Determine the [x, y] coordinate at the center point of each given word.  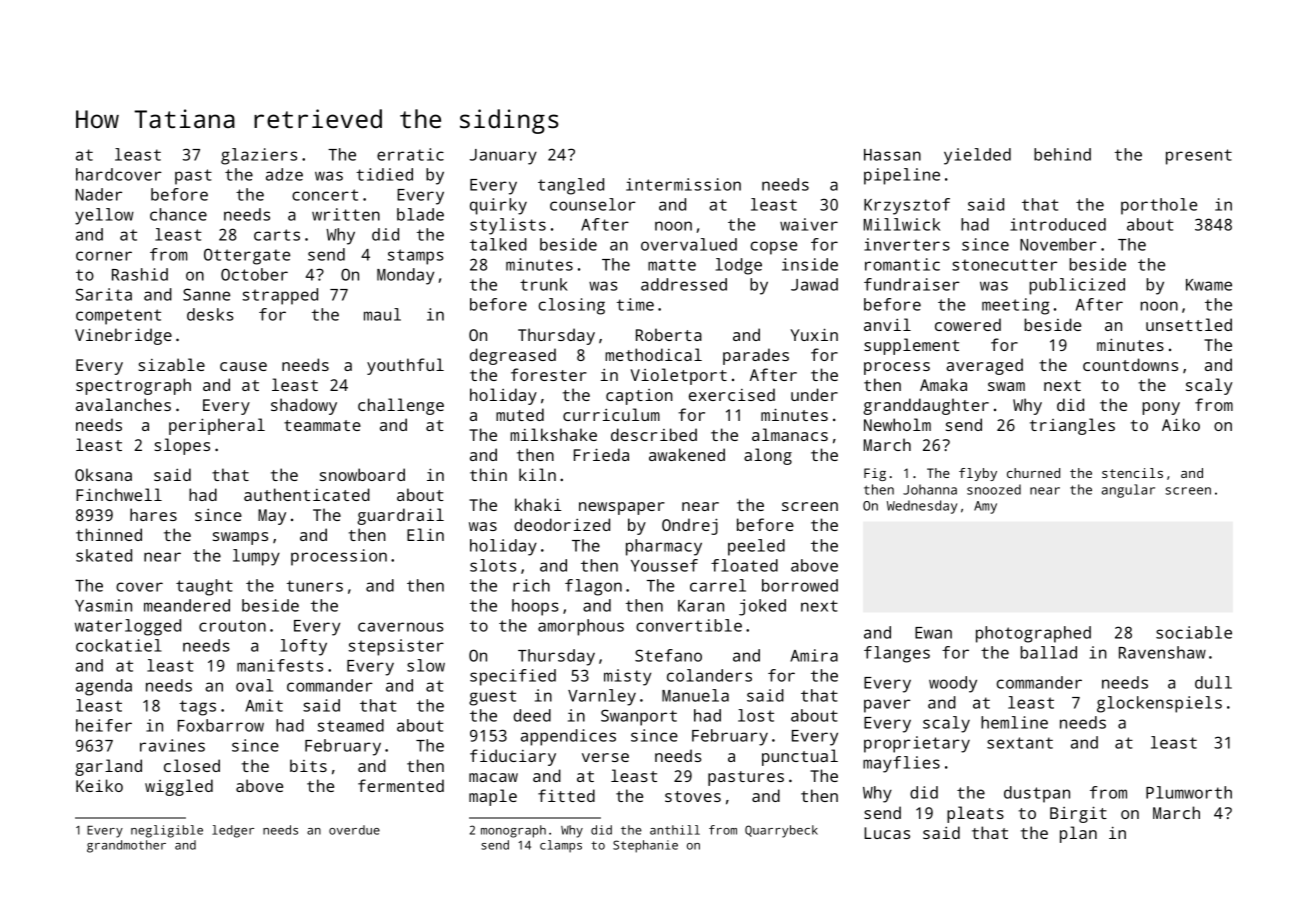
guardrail [400, 516]
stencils [1132, 473]
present [1199, 157]
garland [108, 767]
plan [1078, 834]
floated [744, 565]
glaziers [259, 156]
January [503, 157]
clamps [561, 846]
